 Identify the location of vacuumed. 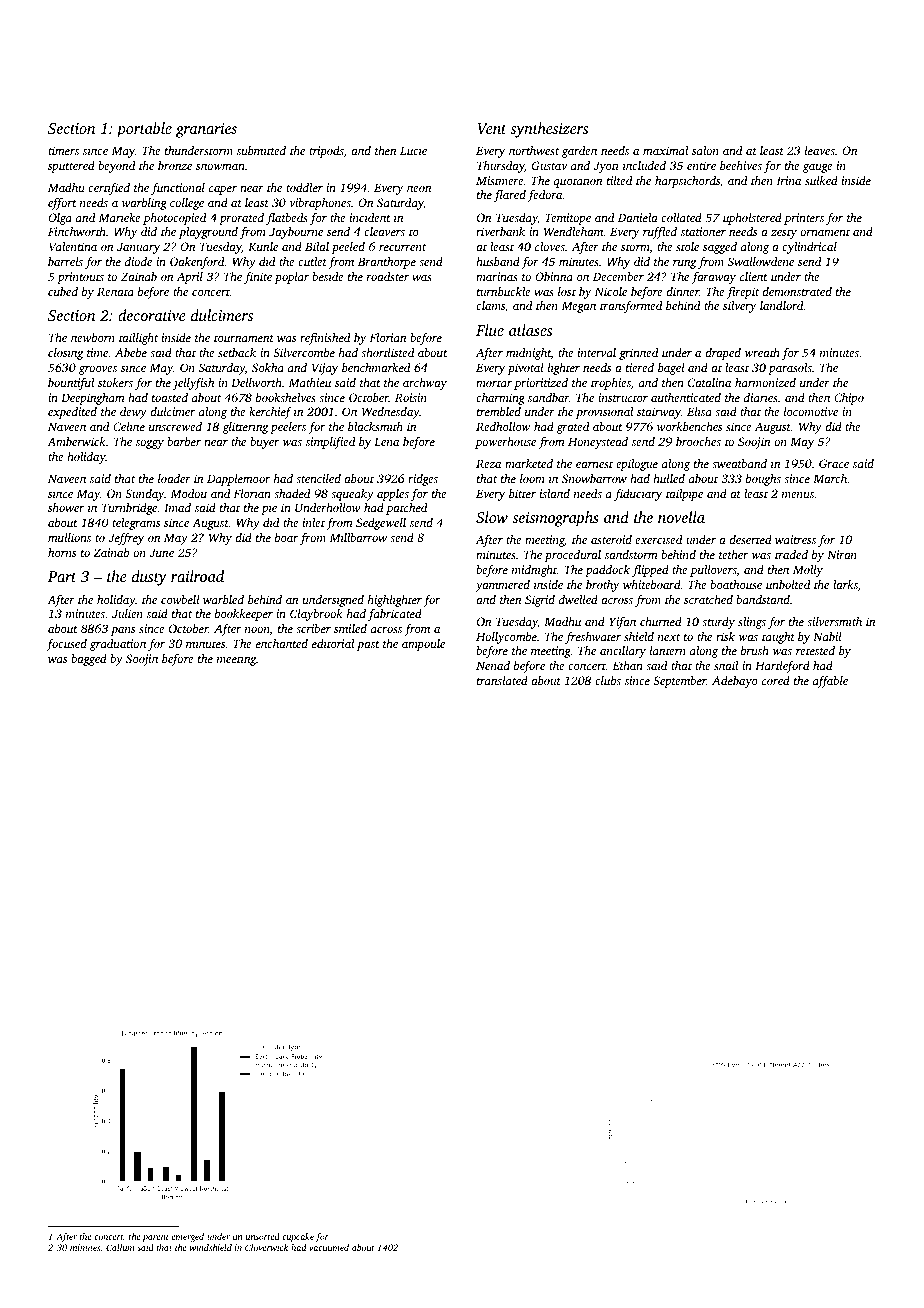
(329, 1247).
